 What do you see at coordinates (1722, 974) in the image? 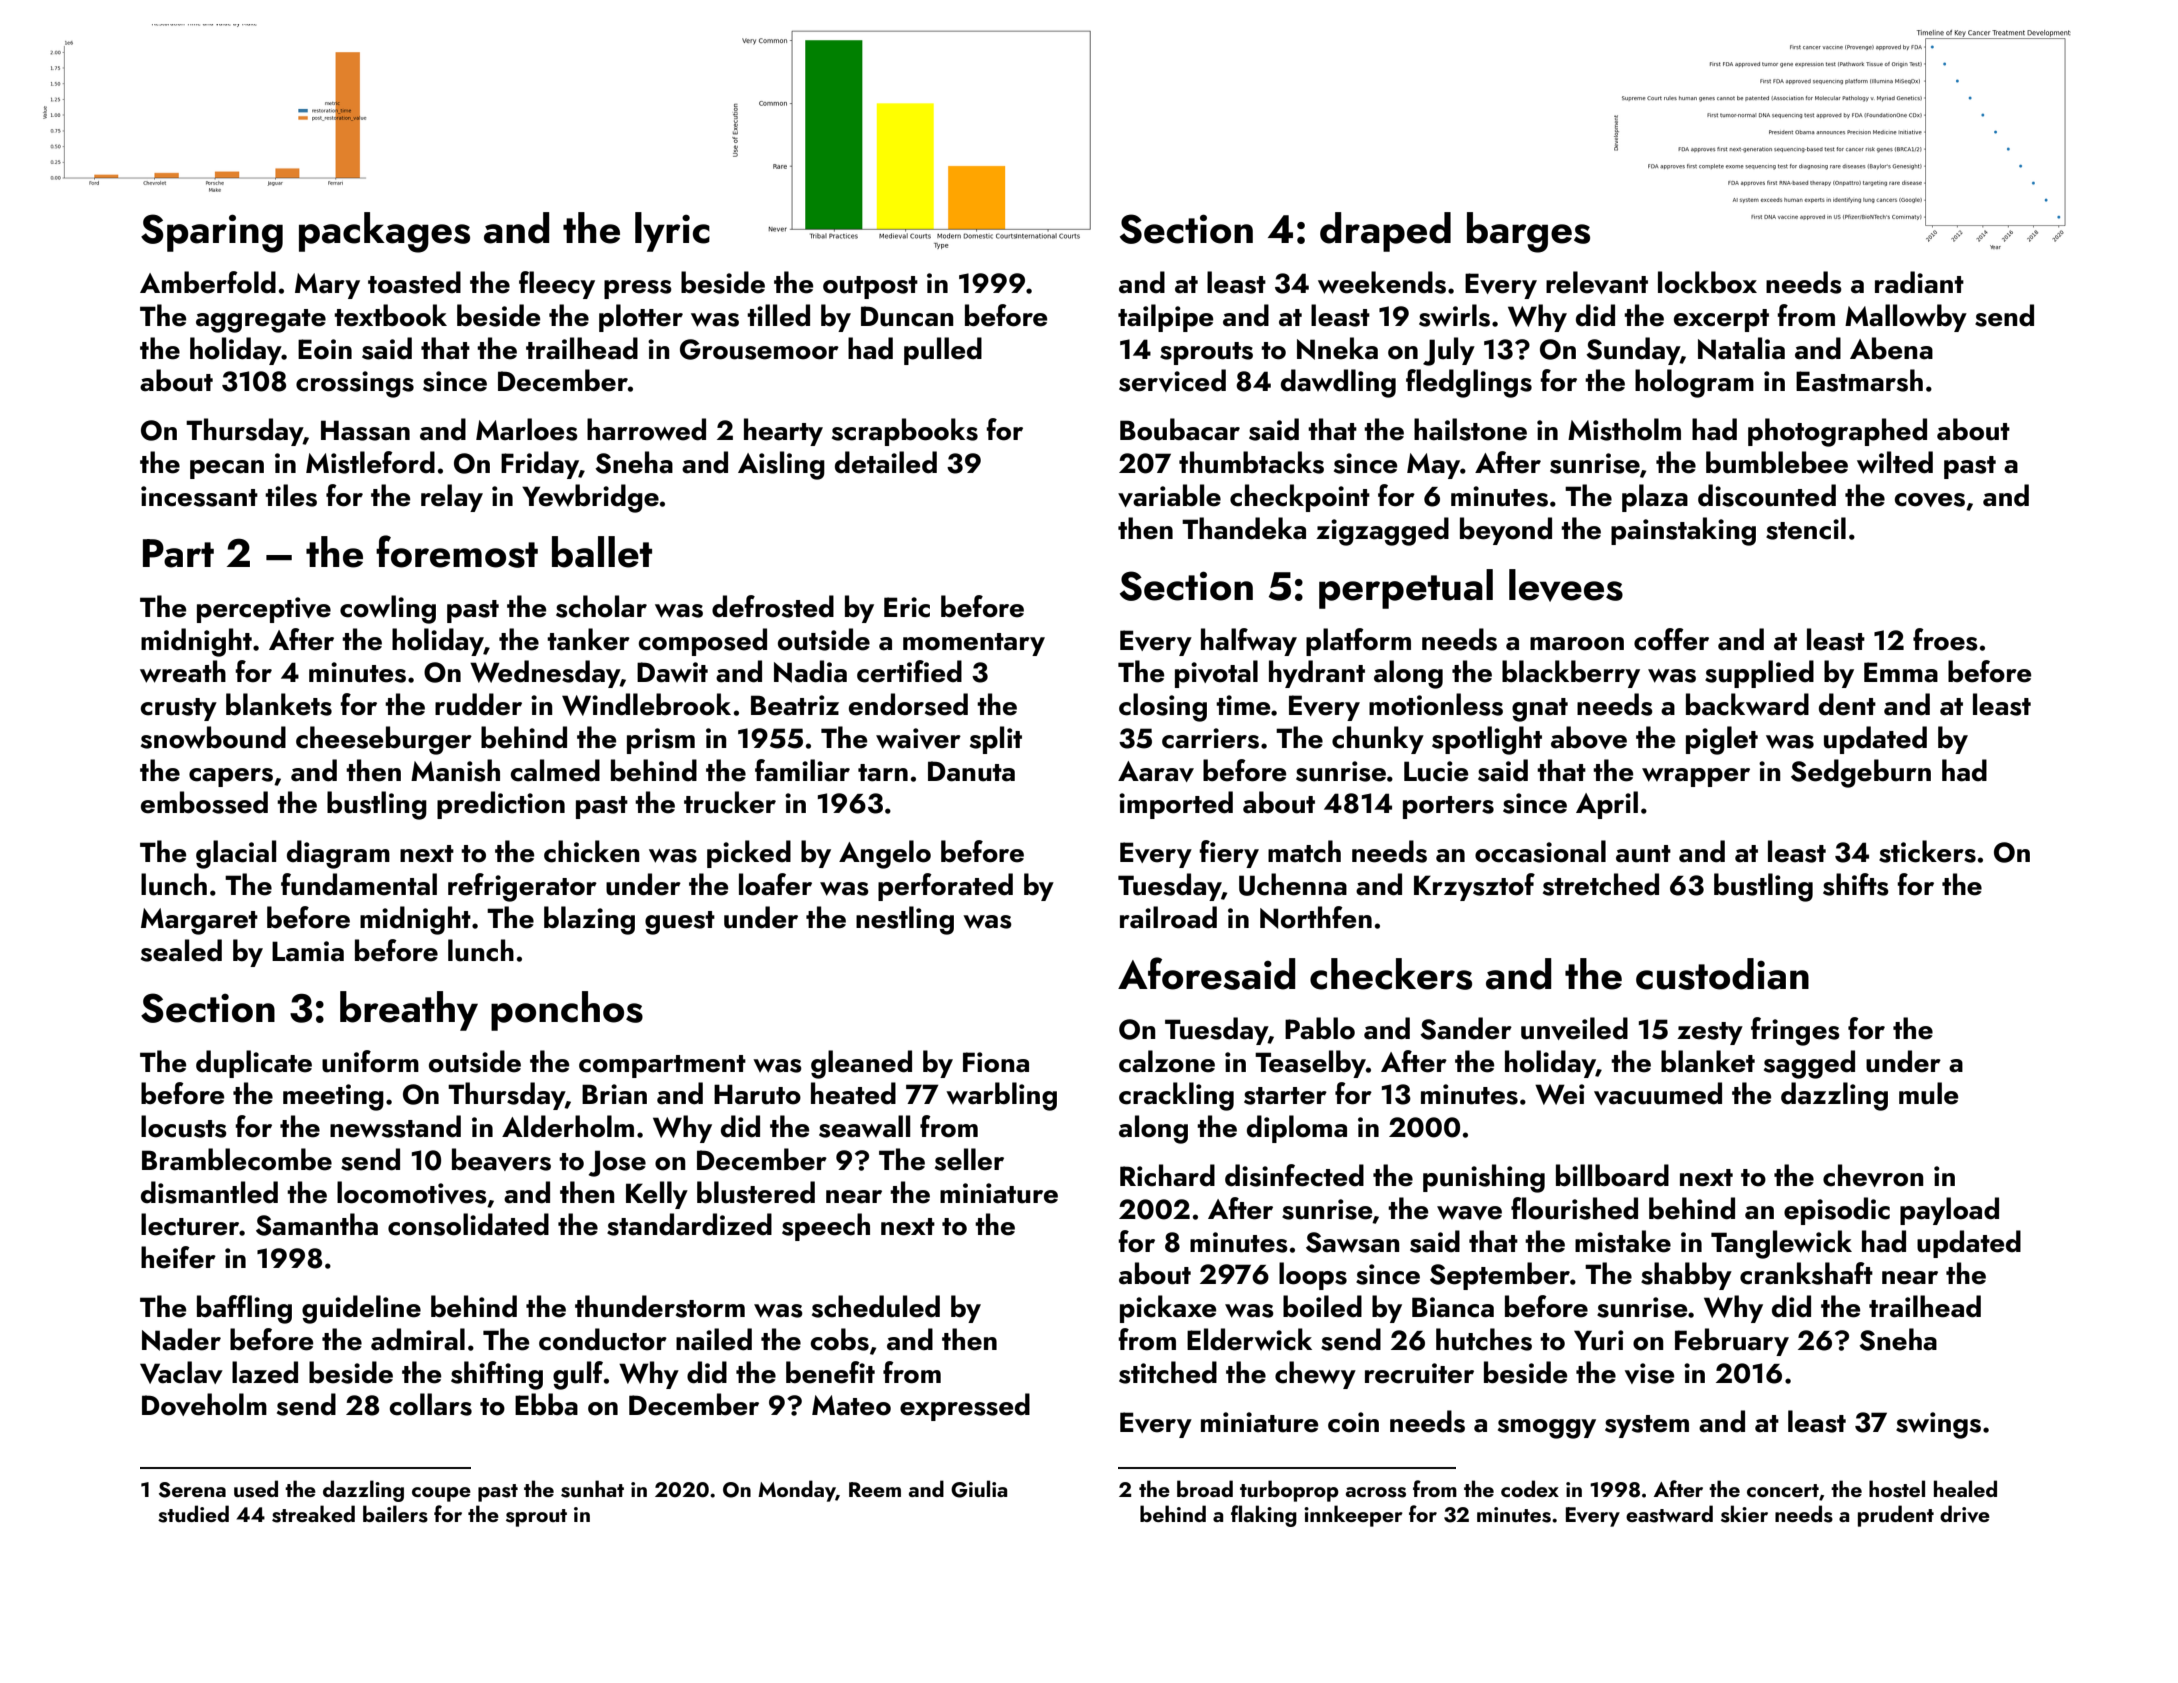
I see `custodian` at bounding box center [1722, 974].
